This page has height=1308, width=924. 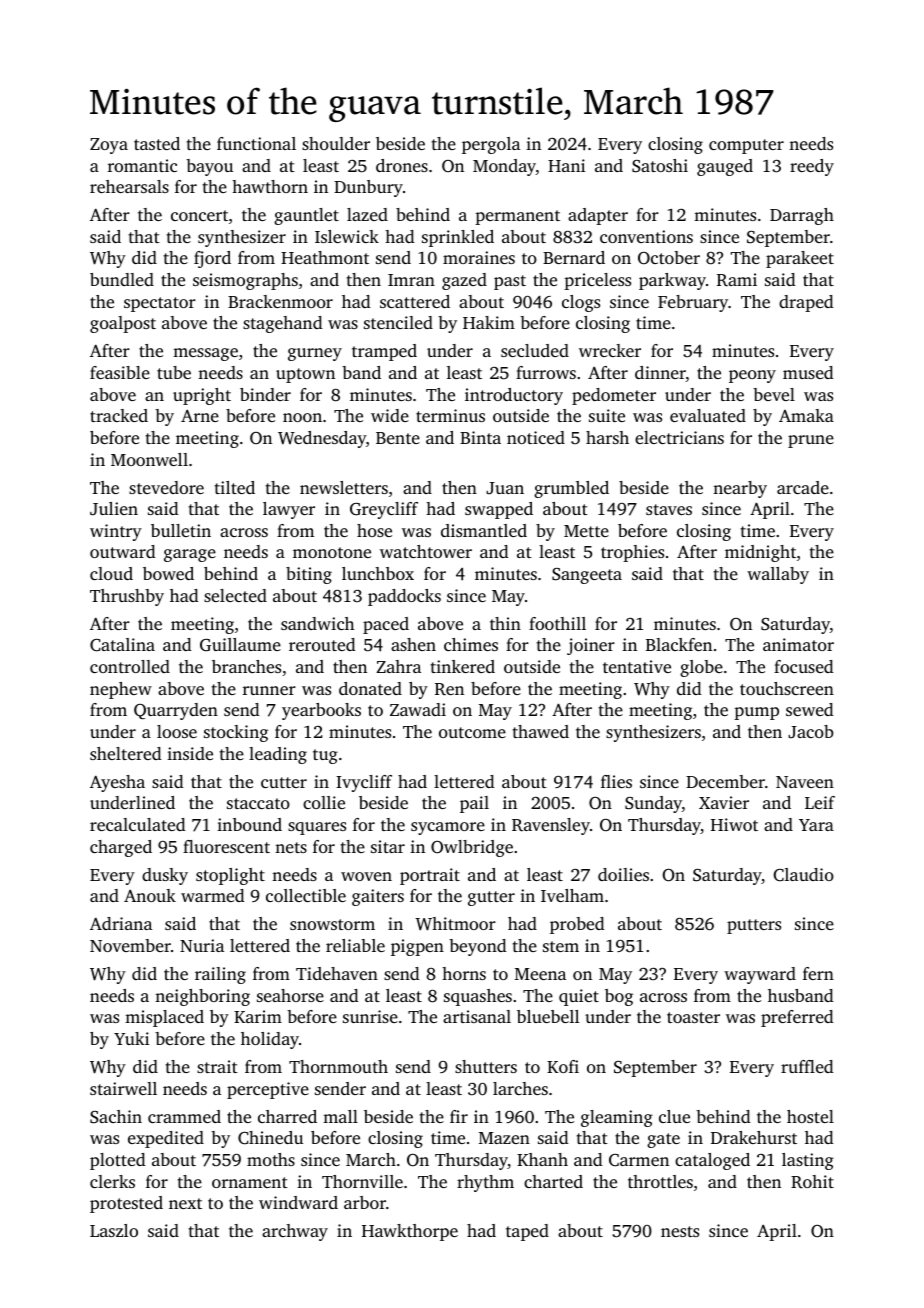 I want to click on putters, so click(x=754, y=926).
